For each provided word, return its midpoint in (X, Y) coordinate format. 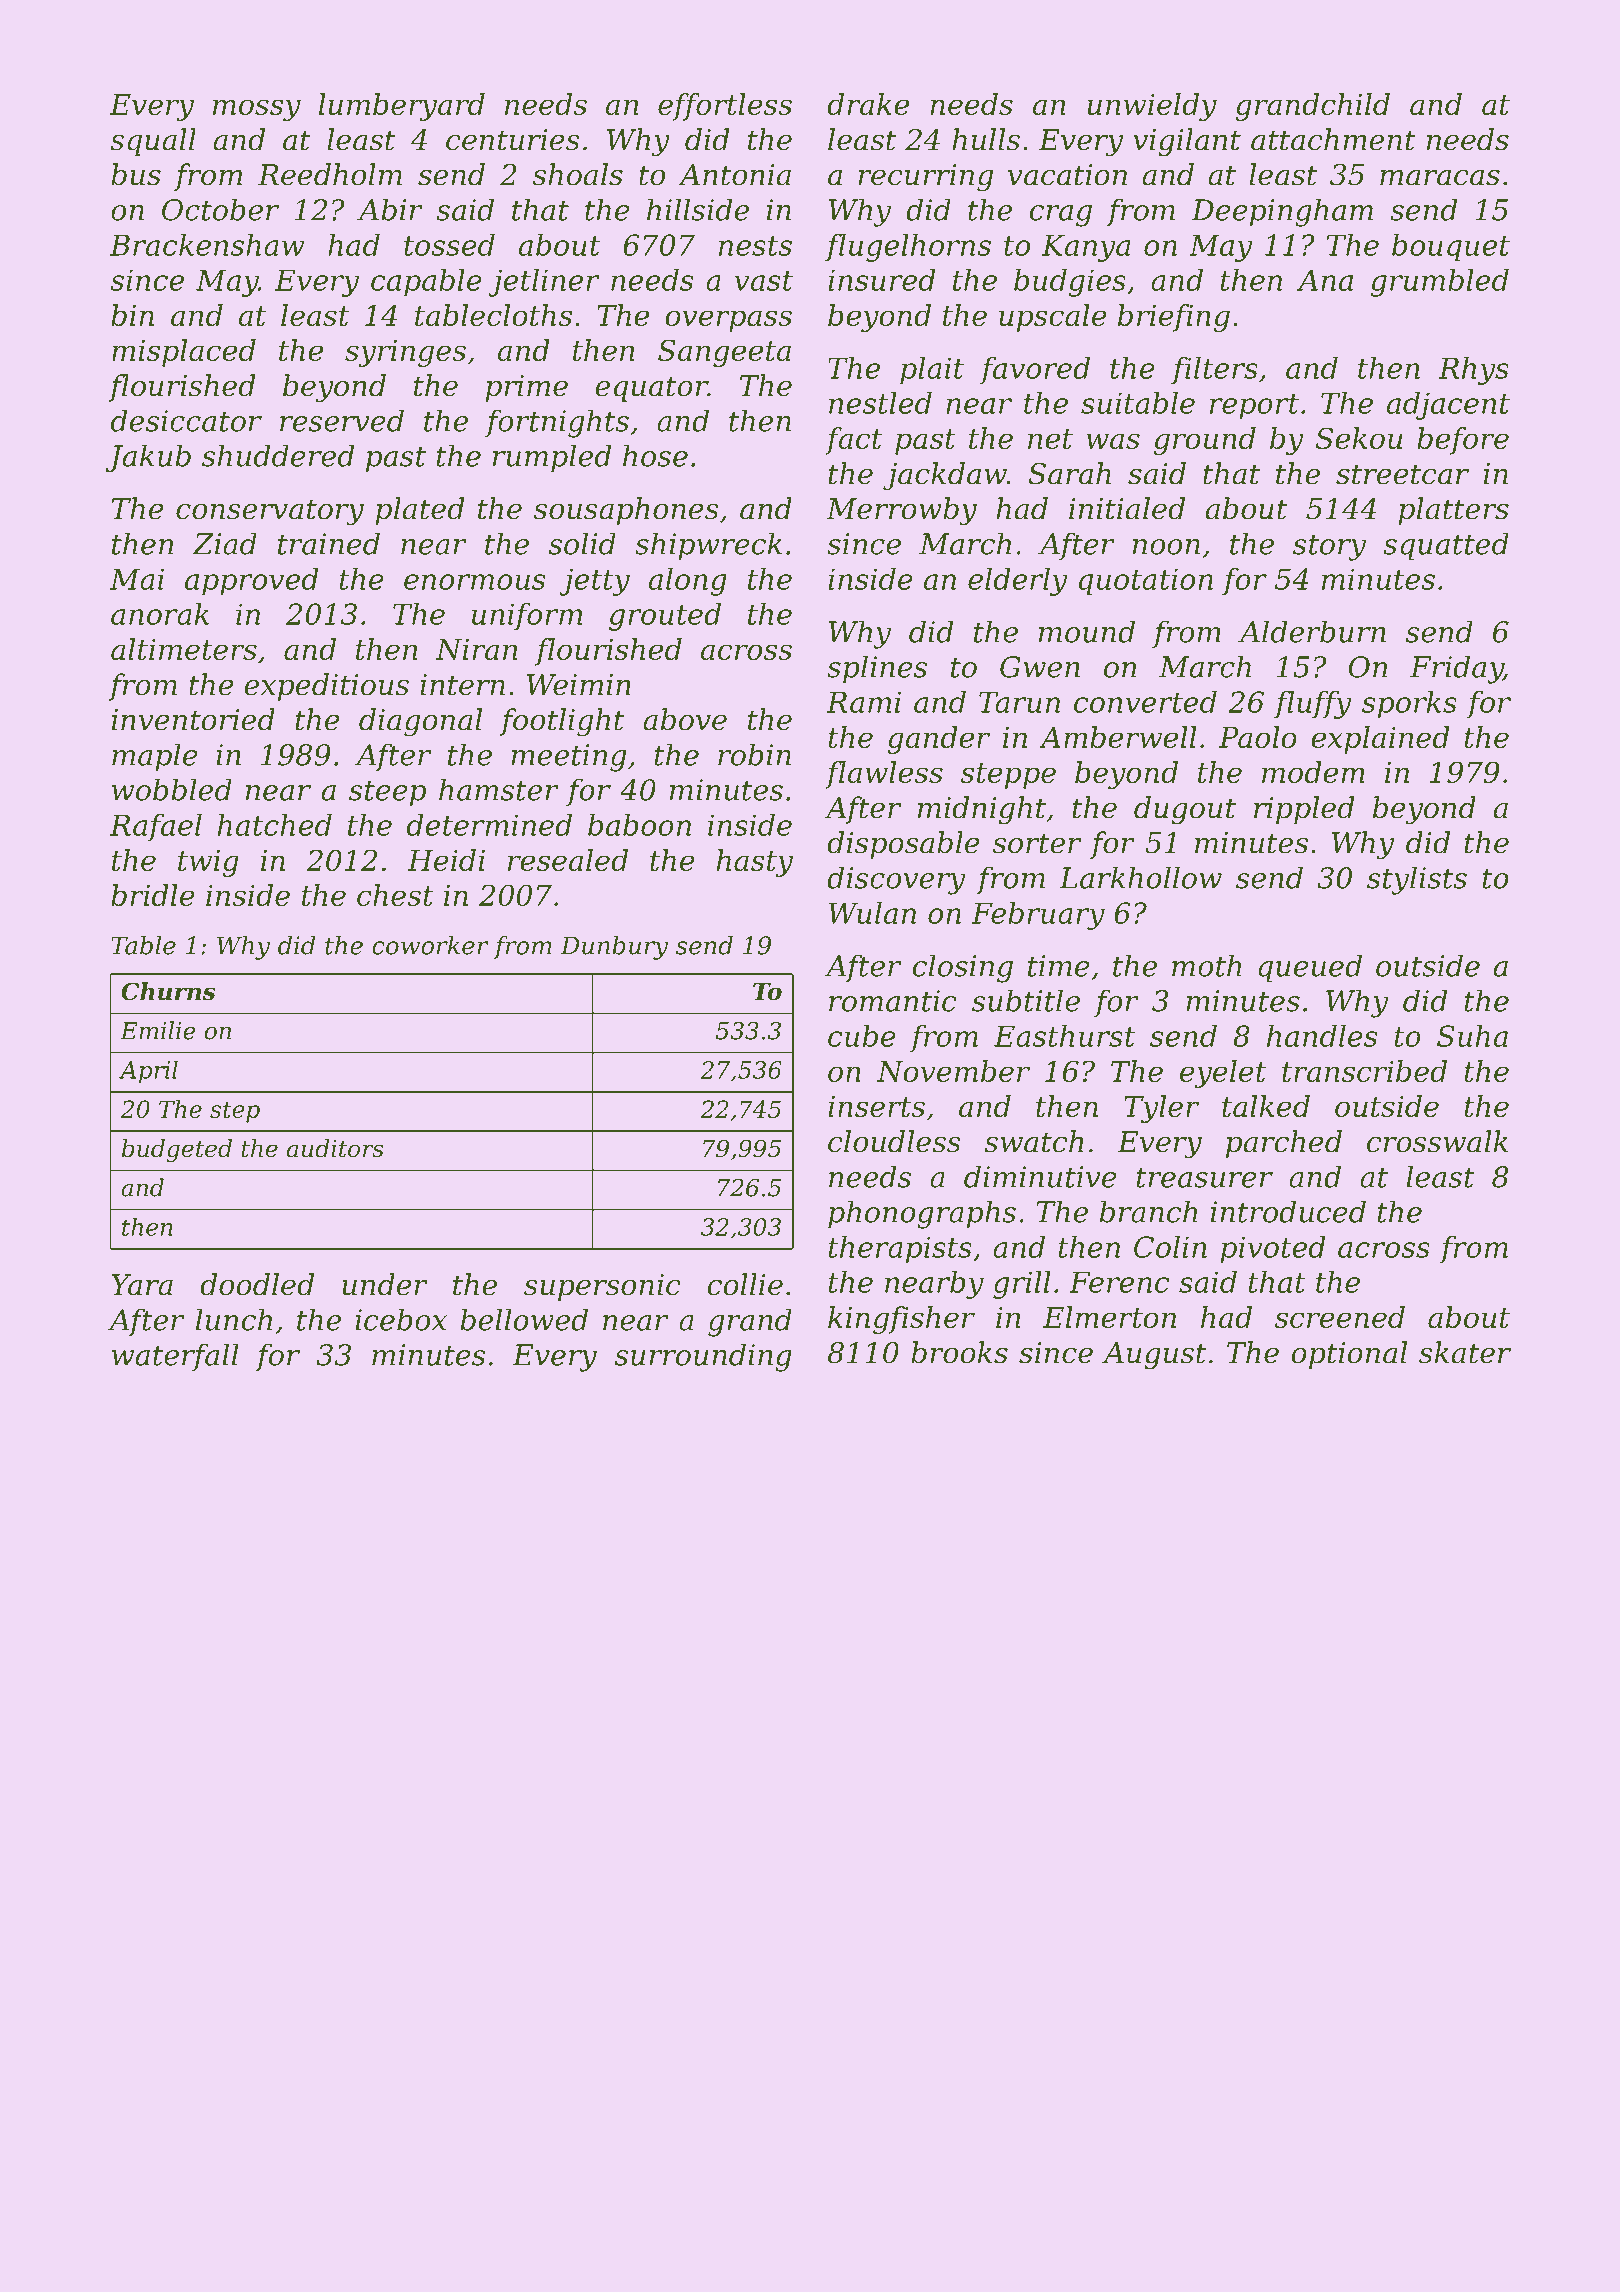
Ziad (225, 543)
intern (462, 685)
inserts (876, 1106)
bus (136, 174)
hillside (698, 209)
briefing (1174, 318)
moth (1207, 965)
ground (1205, 441)
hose (655, 455)
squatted (1446, 546)
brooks (959, 1352)
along (688, 582)
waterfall (175, 1357)
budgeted (177, 1150)
